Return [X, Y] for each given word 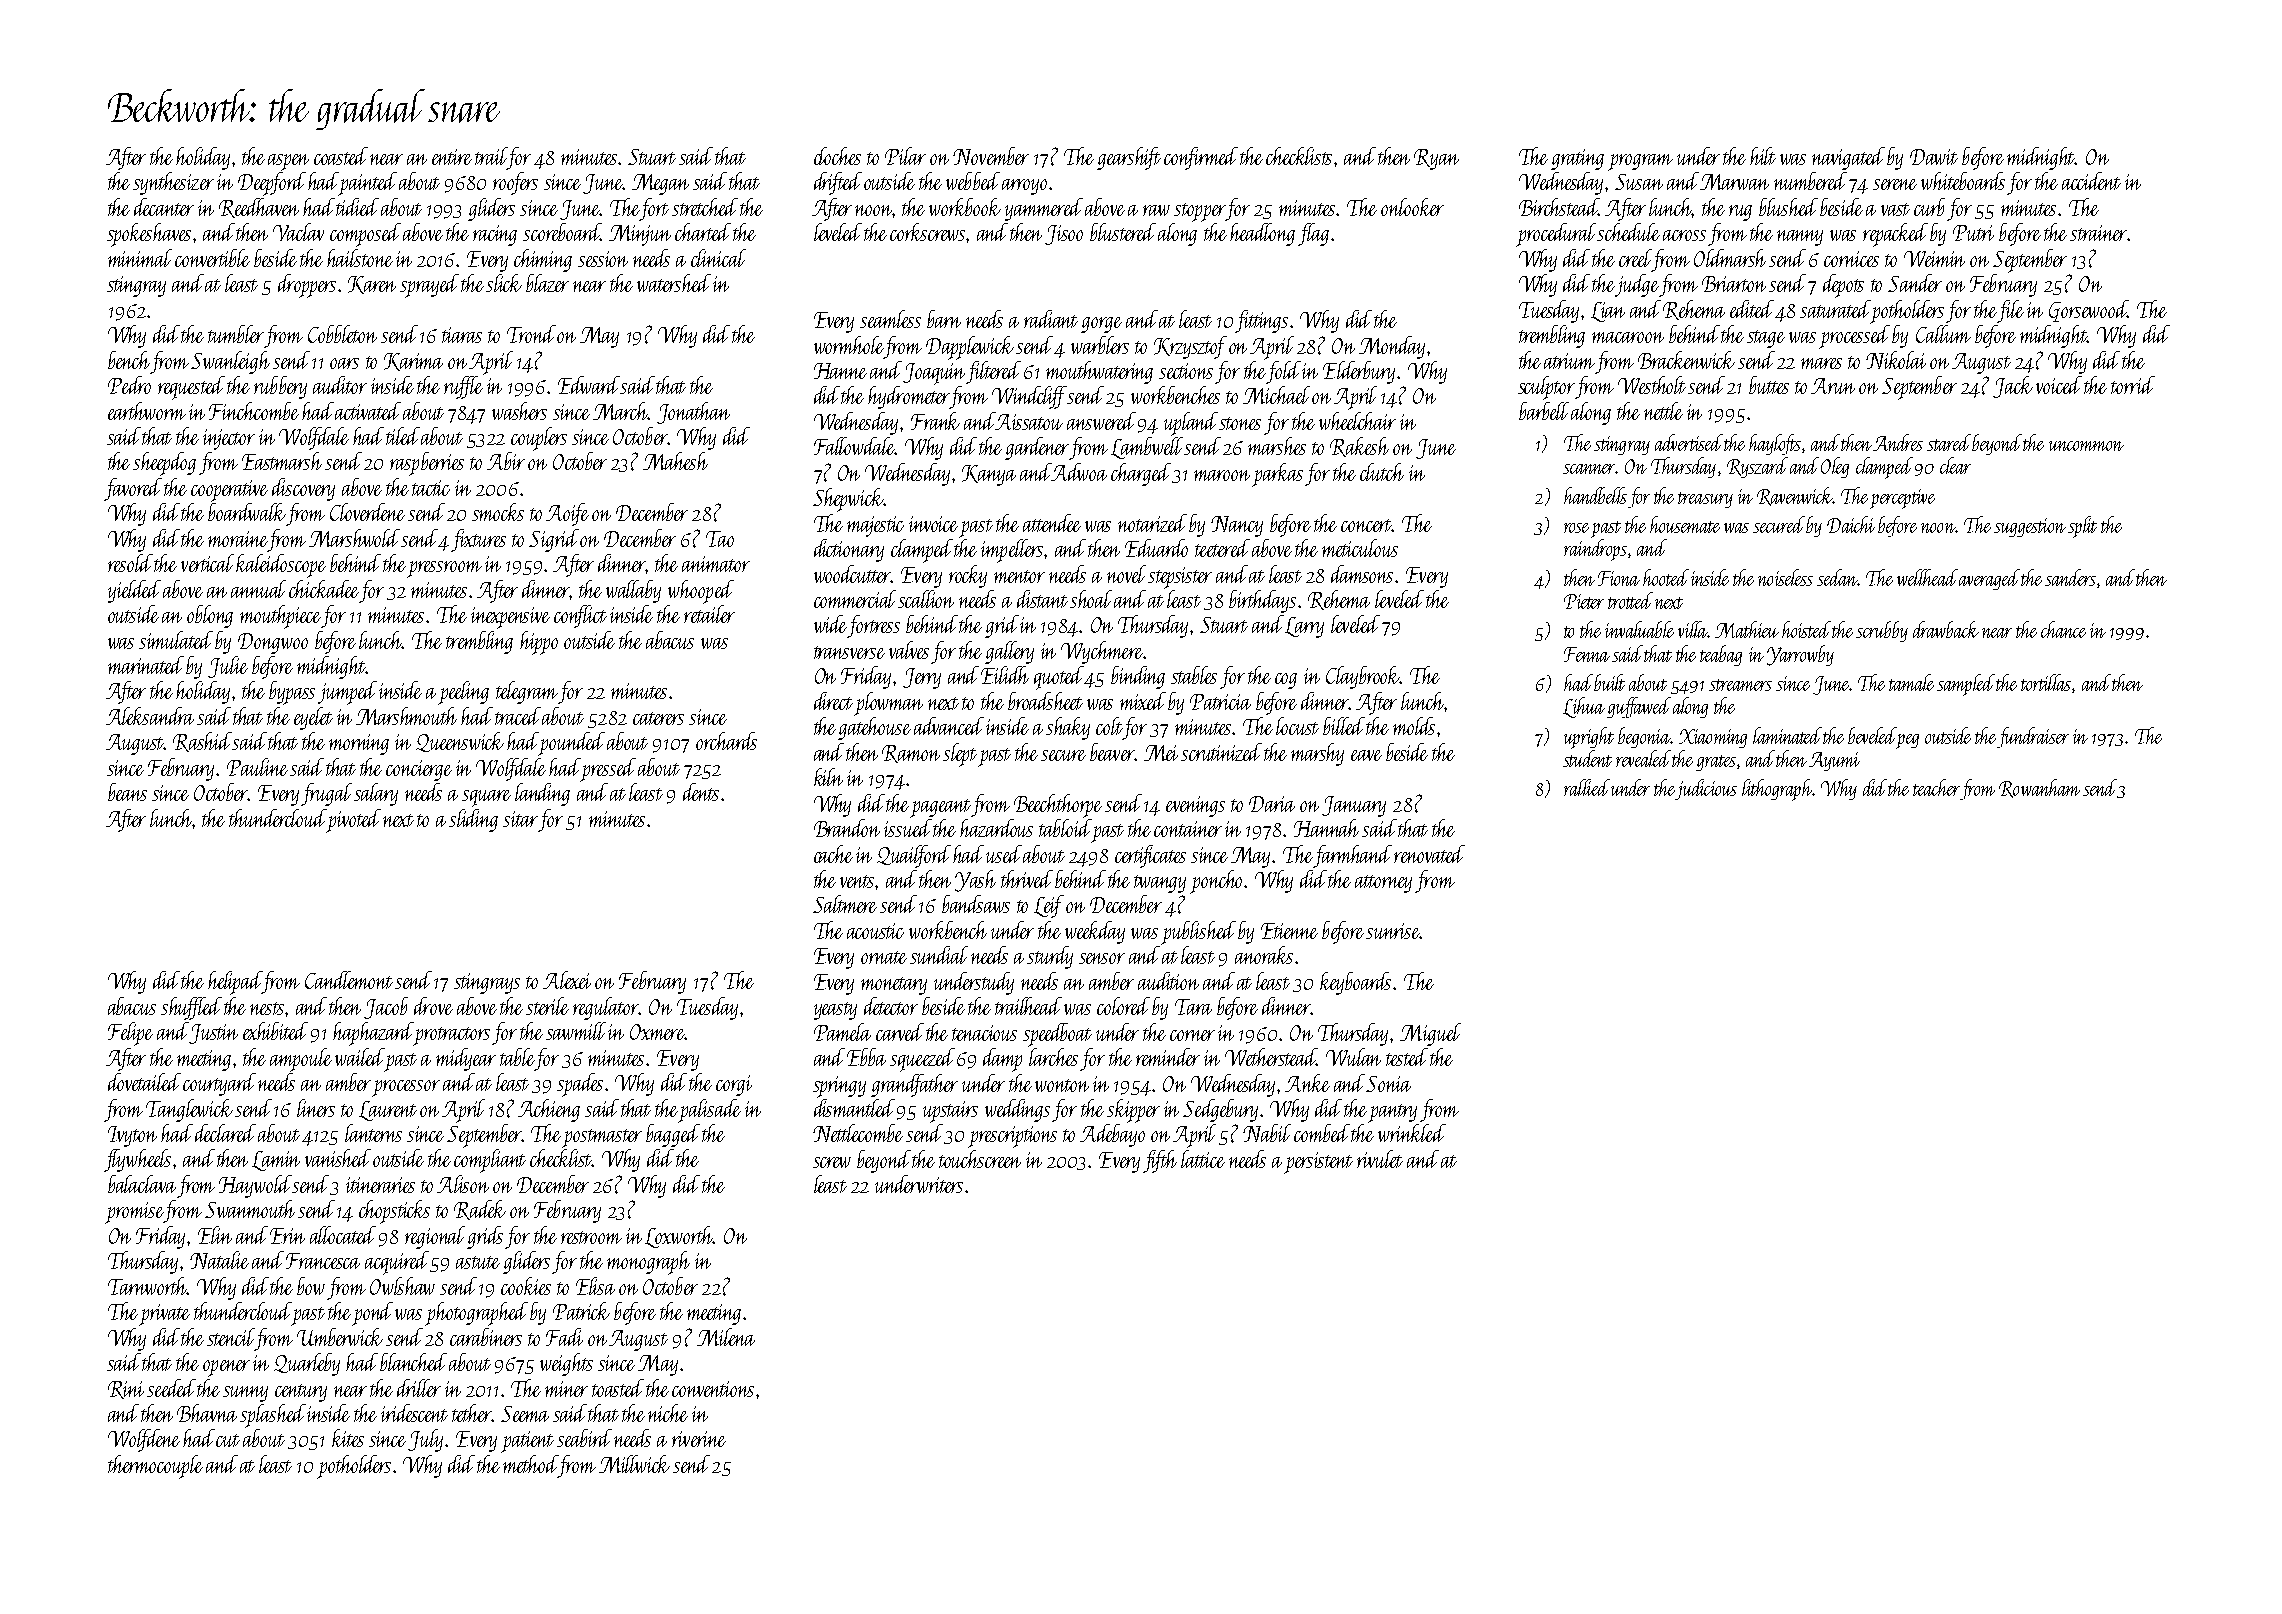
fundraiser [2033, 737]
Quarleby [307, 1364]
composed [365, 235]
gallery [1009, 652]
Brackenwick [1686, 360]
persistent [1318, 1163]
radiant [1051, 319]
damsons [1362, 574]
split [2082, 527]
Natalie [219, 1260]
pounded [572, 743]
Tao [720, 539]
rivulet [1380, 1159]
